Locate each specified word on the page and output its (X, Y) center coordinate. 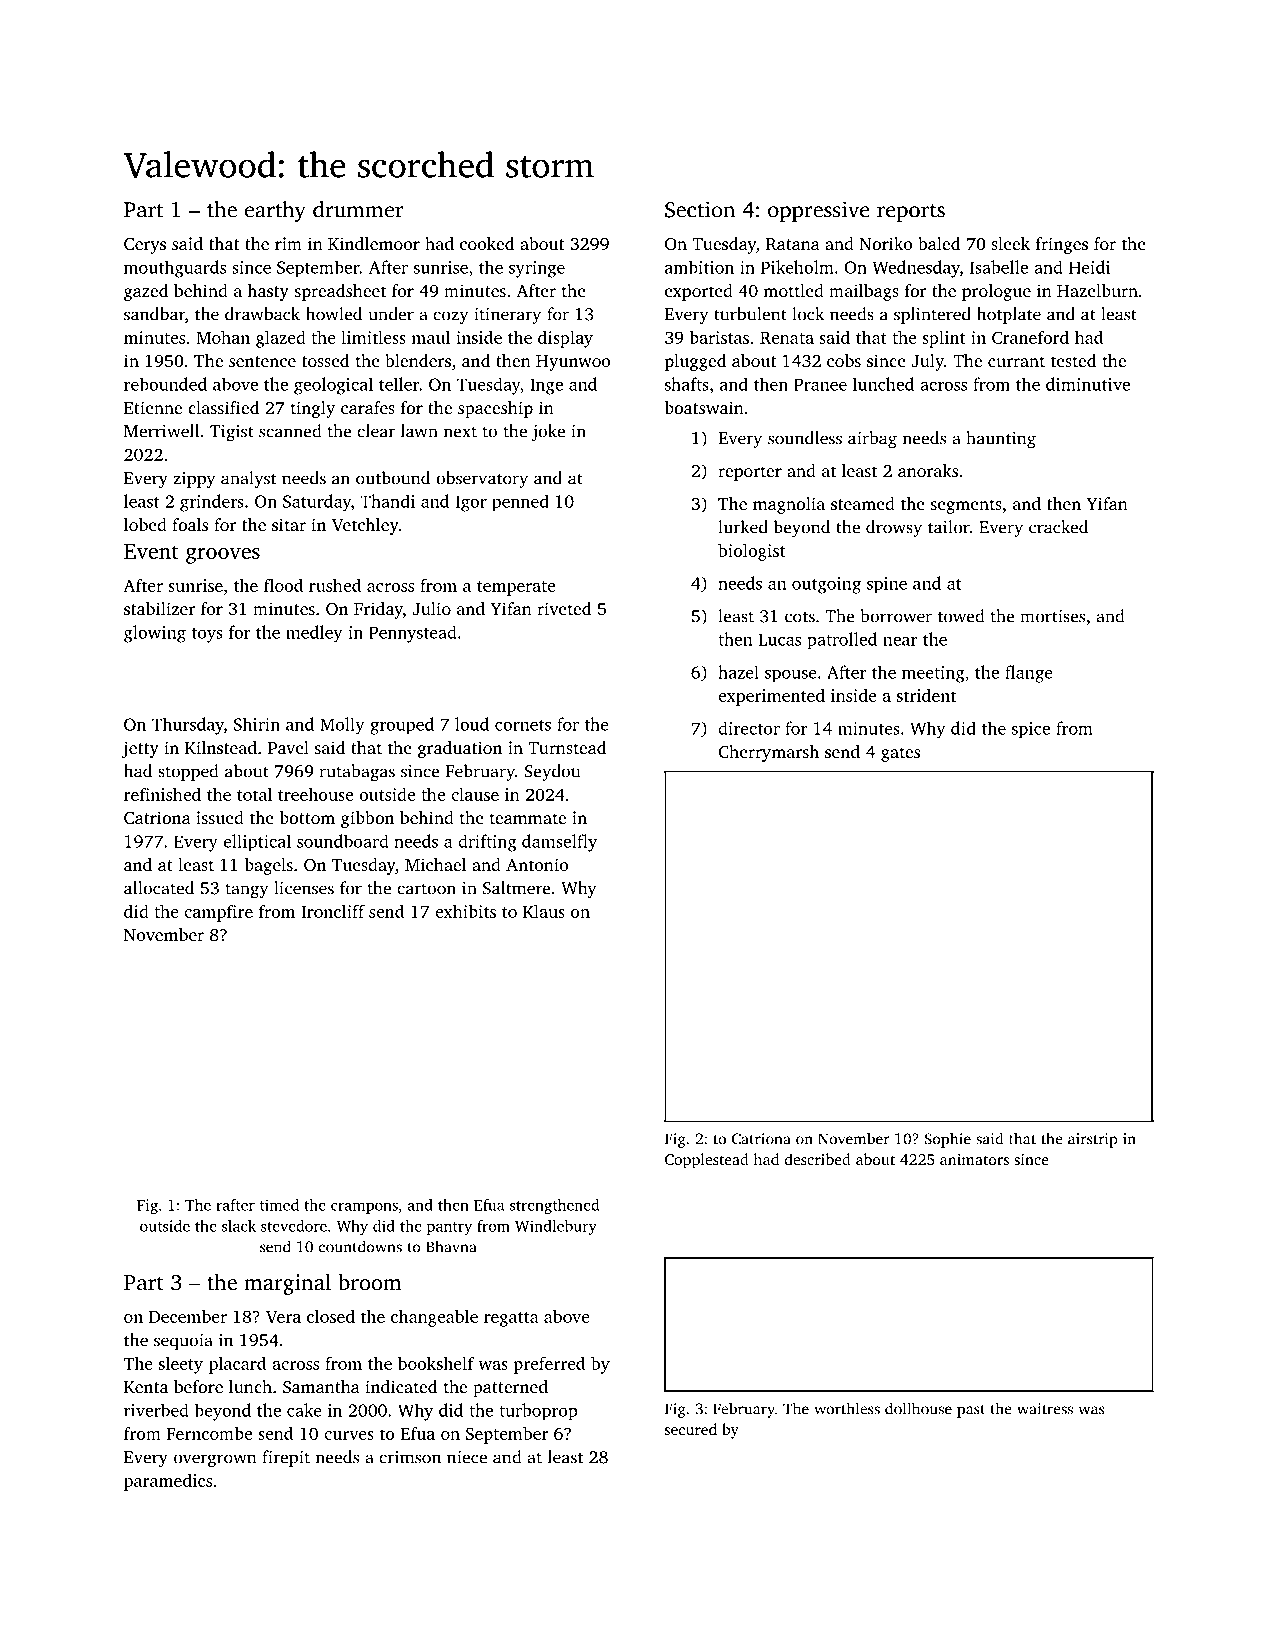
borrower (896, 616)
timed (279, 1205)
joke (548, 432)
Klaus (544, 911)
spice (1031, 730)
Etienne (153, 407)
